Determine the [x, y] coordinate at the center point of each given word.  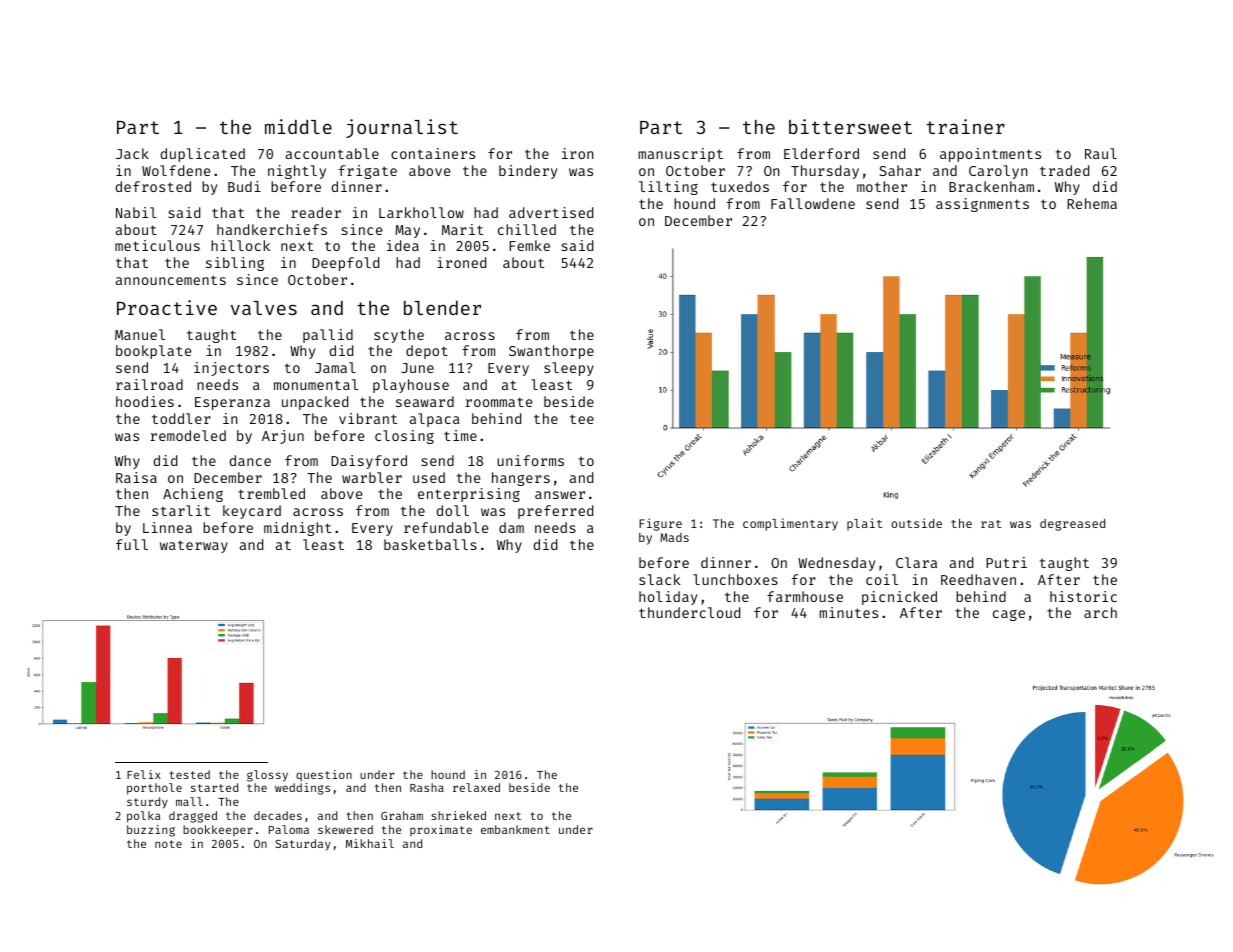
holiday [668, 598]
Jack [132, 153]
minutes [848, 612]
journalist [402, 128]
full [132, 544]
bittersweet [850, 126]
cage [1009, 615]
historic [1083, 596]
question [324, 776]
